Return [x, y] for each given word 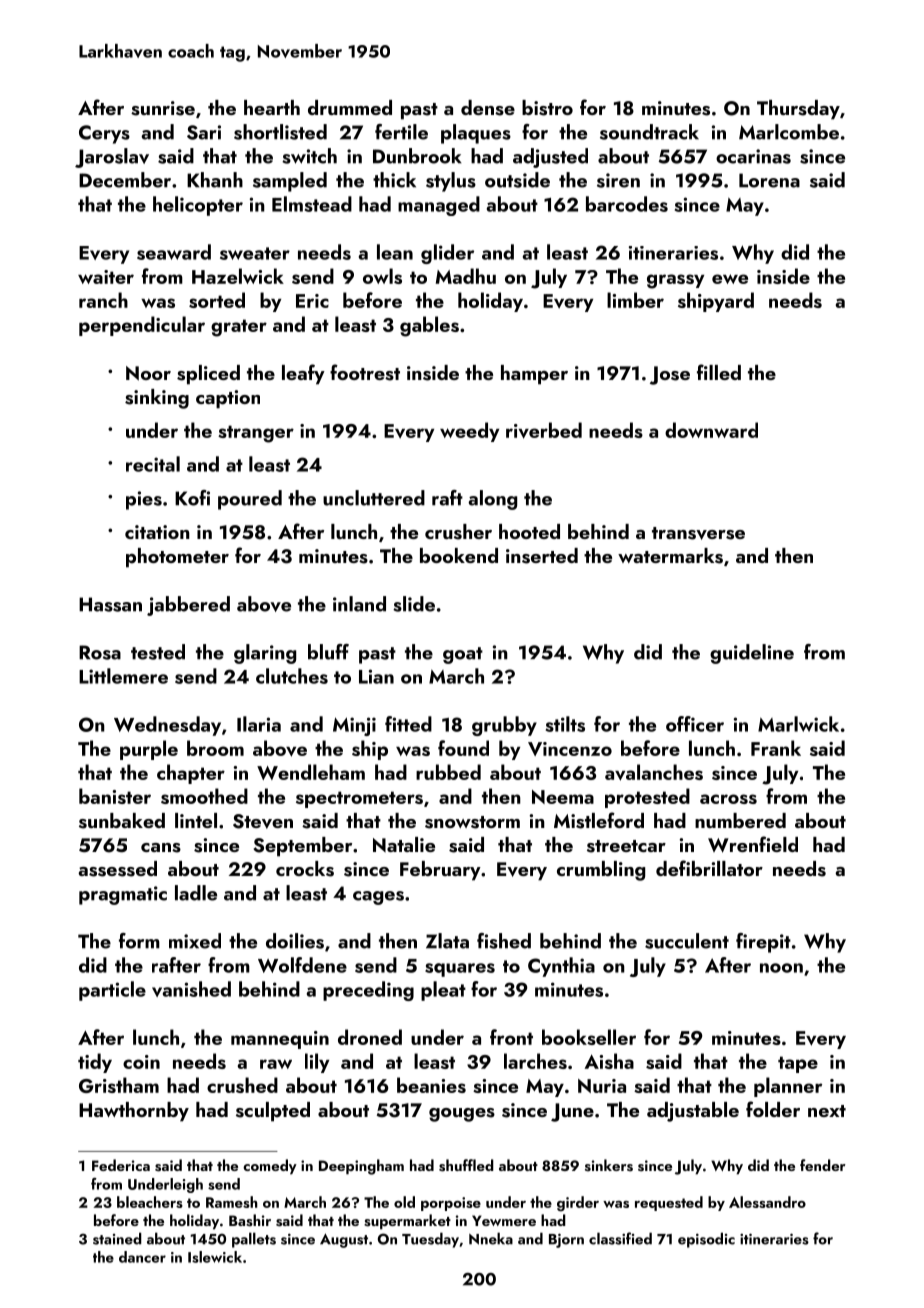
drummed [350, 107]
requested [669, 1203]
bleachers [150, 1202]
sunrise [163, 108]
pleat [443, 991]
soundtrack [649, 132]
